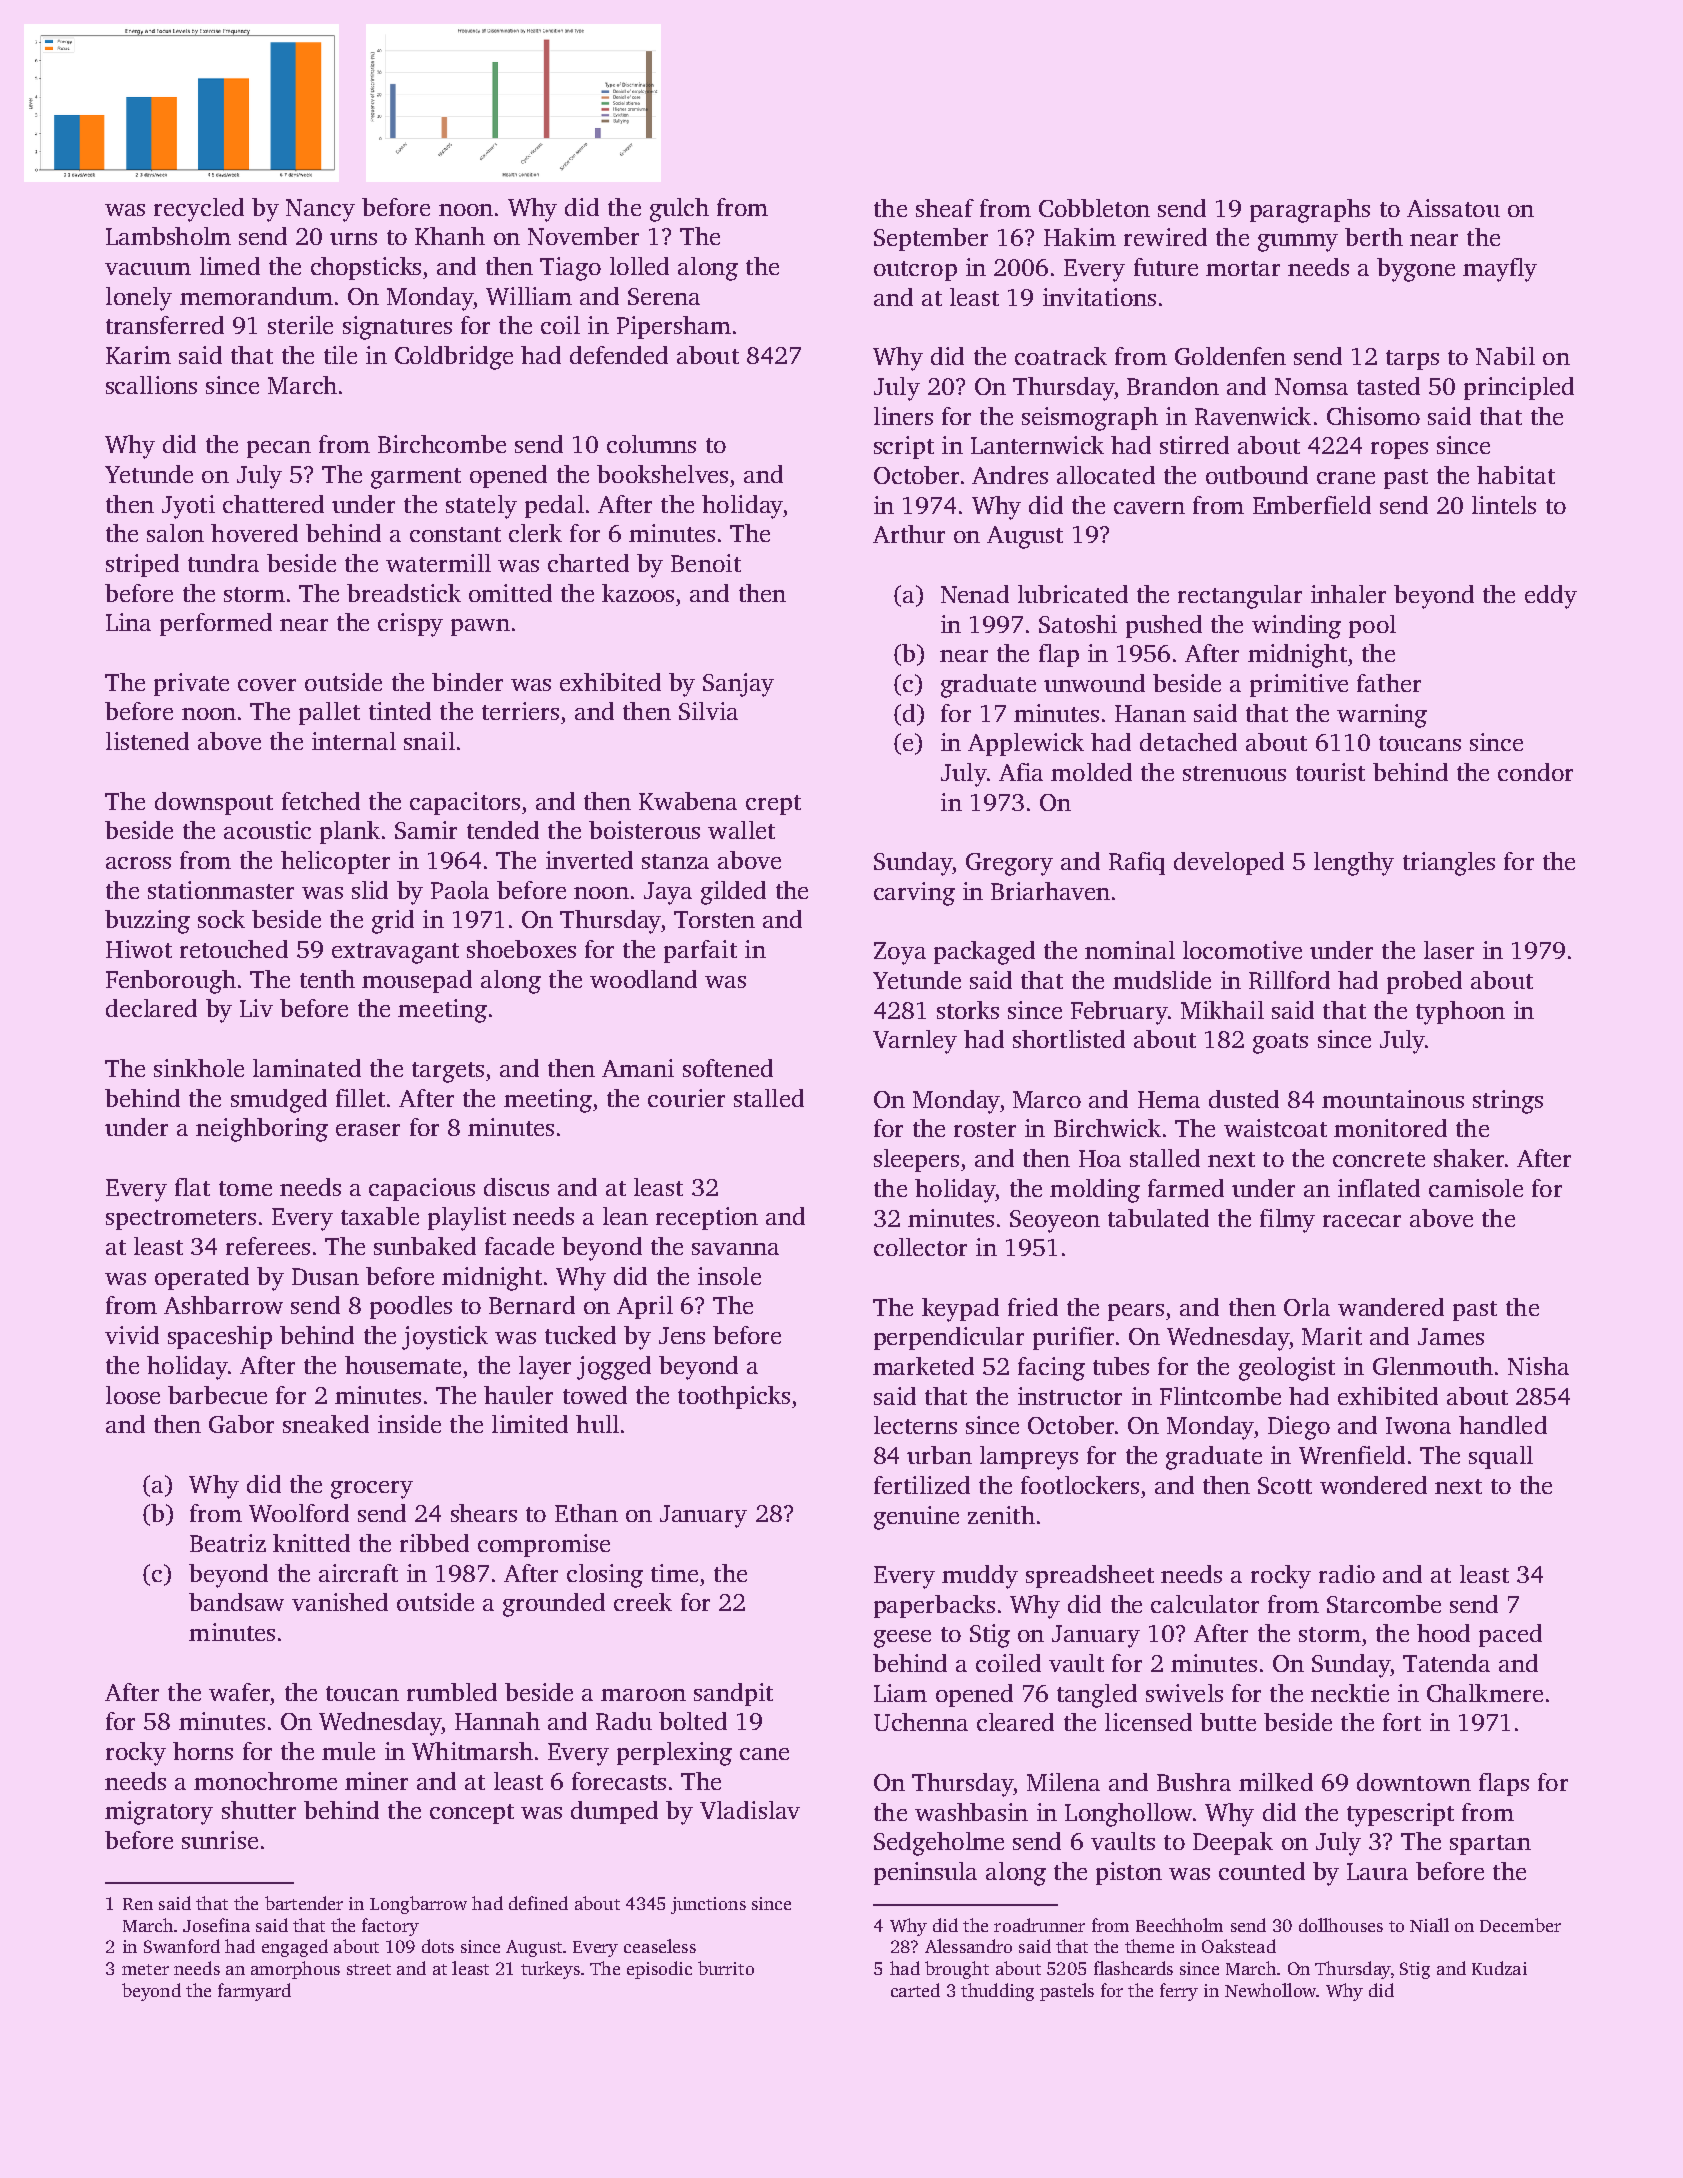  What do you see at coordinates (1446, 1663) in the image?
I see `Tatenda` at bounding box center [1446, 1663].
